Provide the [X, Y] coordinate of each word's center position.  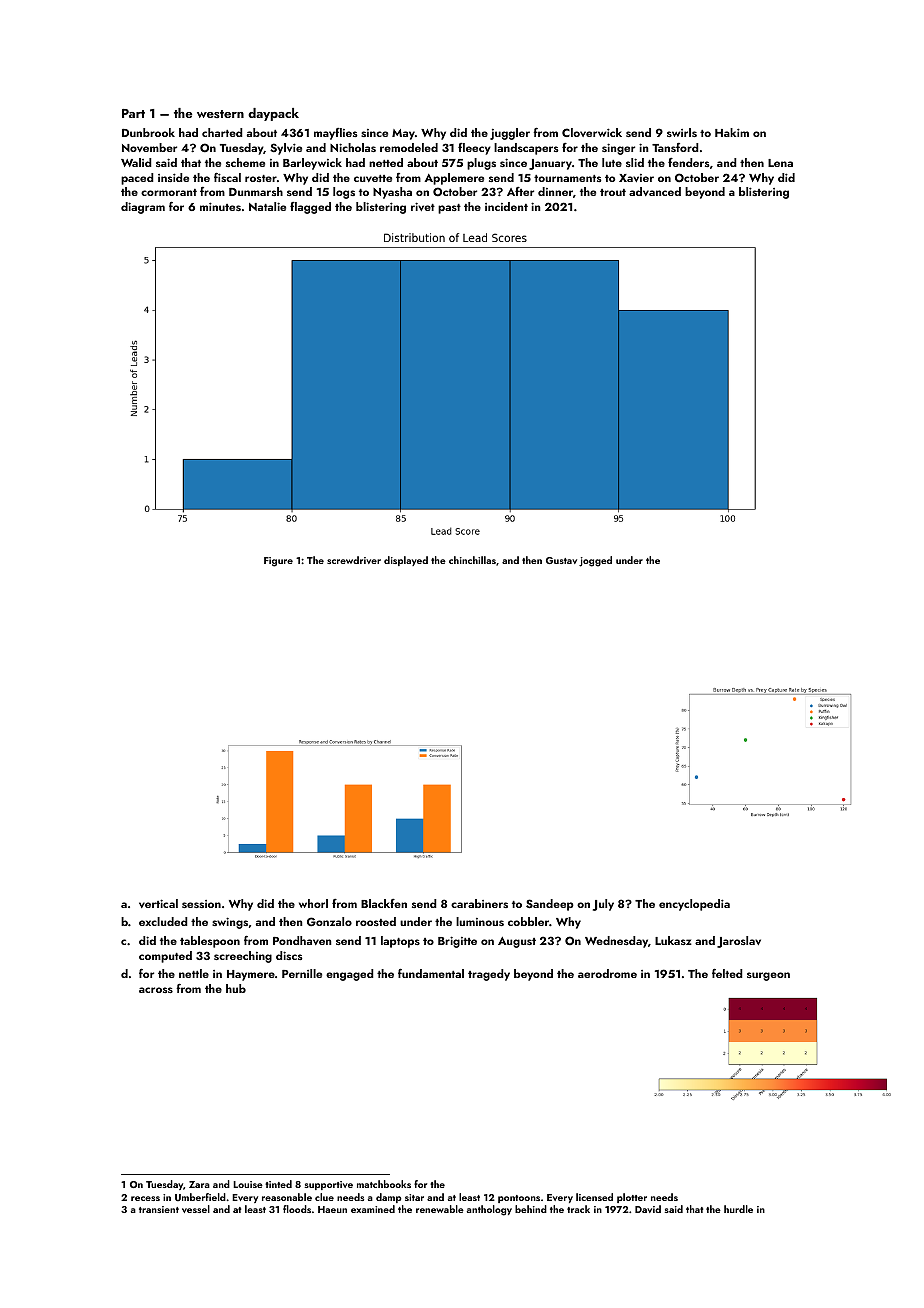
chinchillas [472, 560]
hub [236, 988]
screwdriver [354, 560]
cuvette [373, 178]
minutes [220, 206]
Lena [780, 163]
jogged [595, 561]
